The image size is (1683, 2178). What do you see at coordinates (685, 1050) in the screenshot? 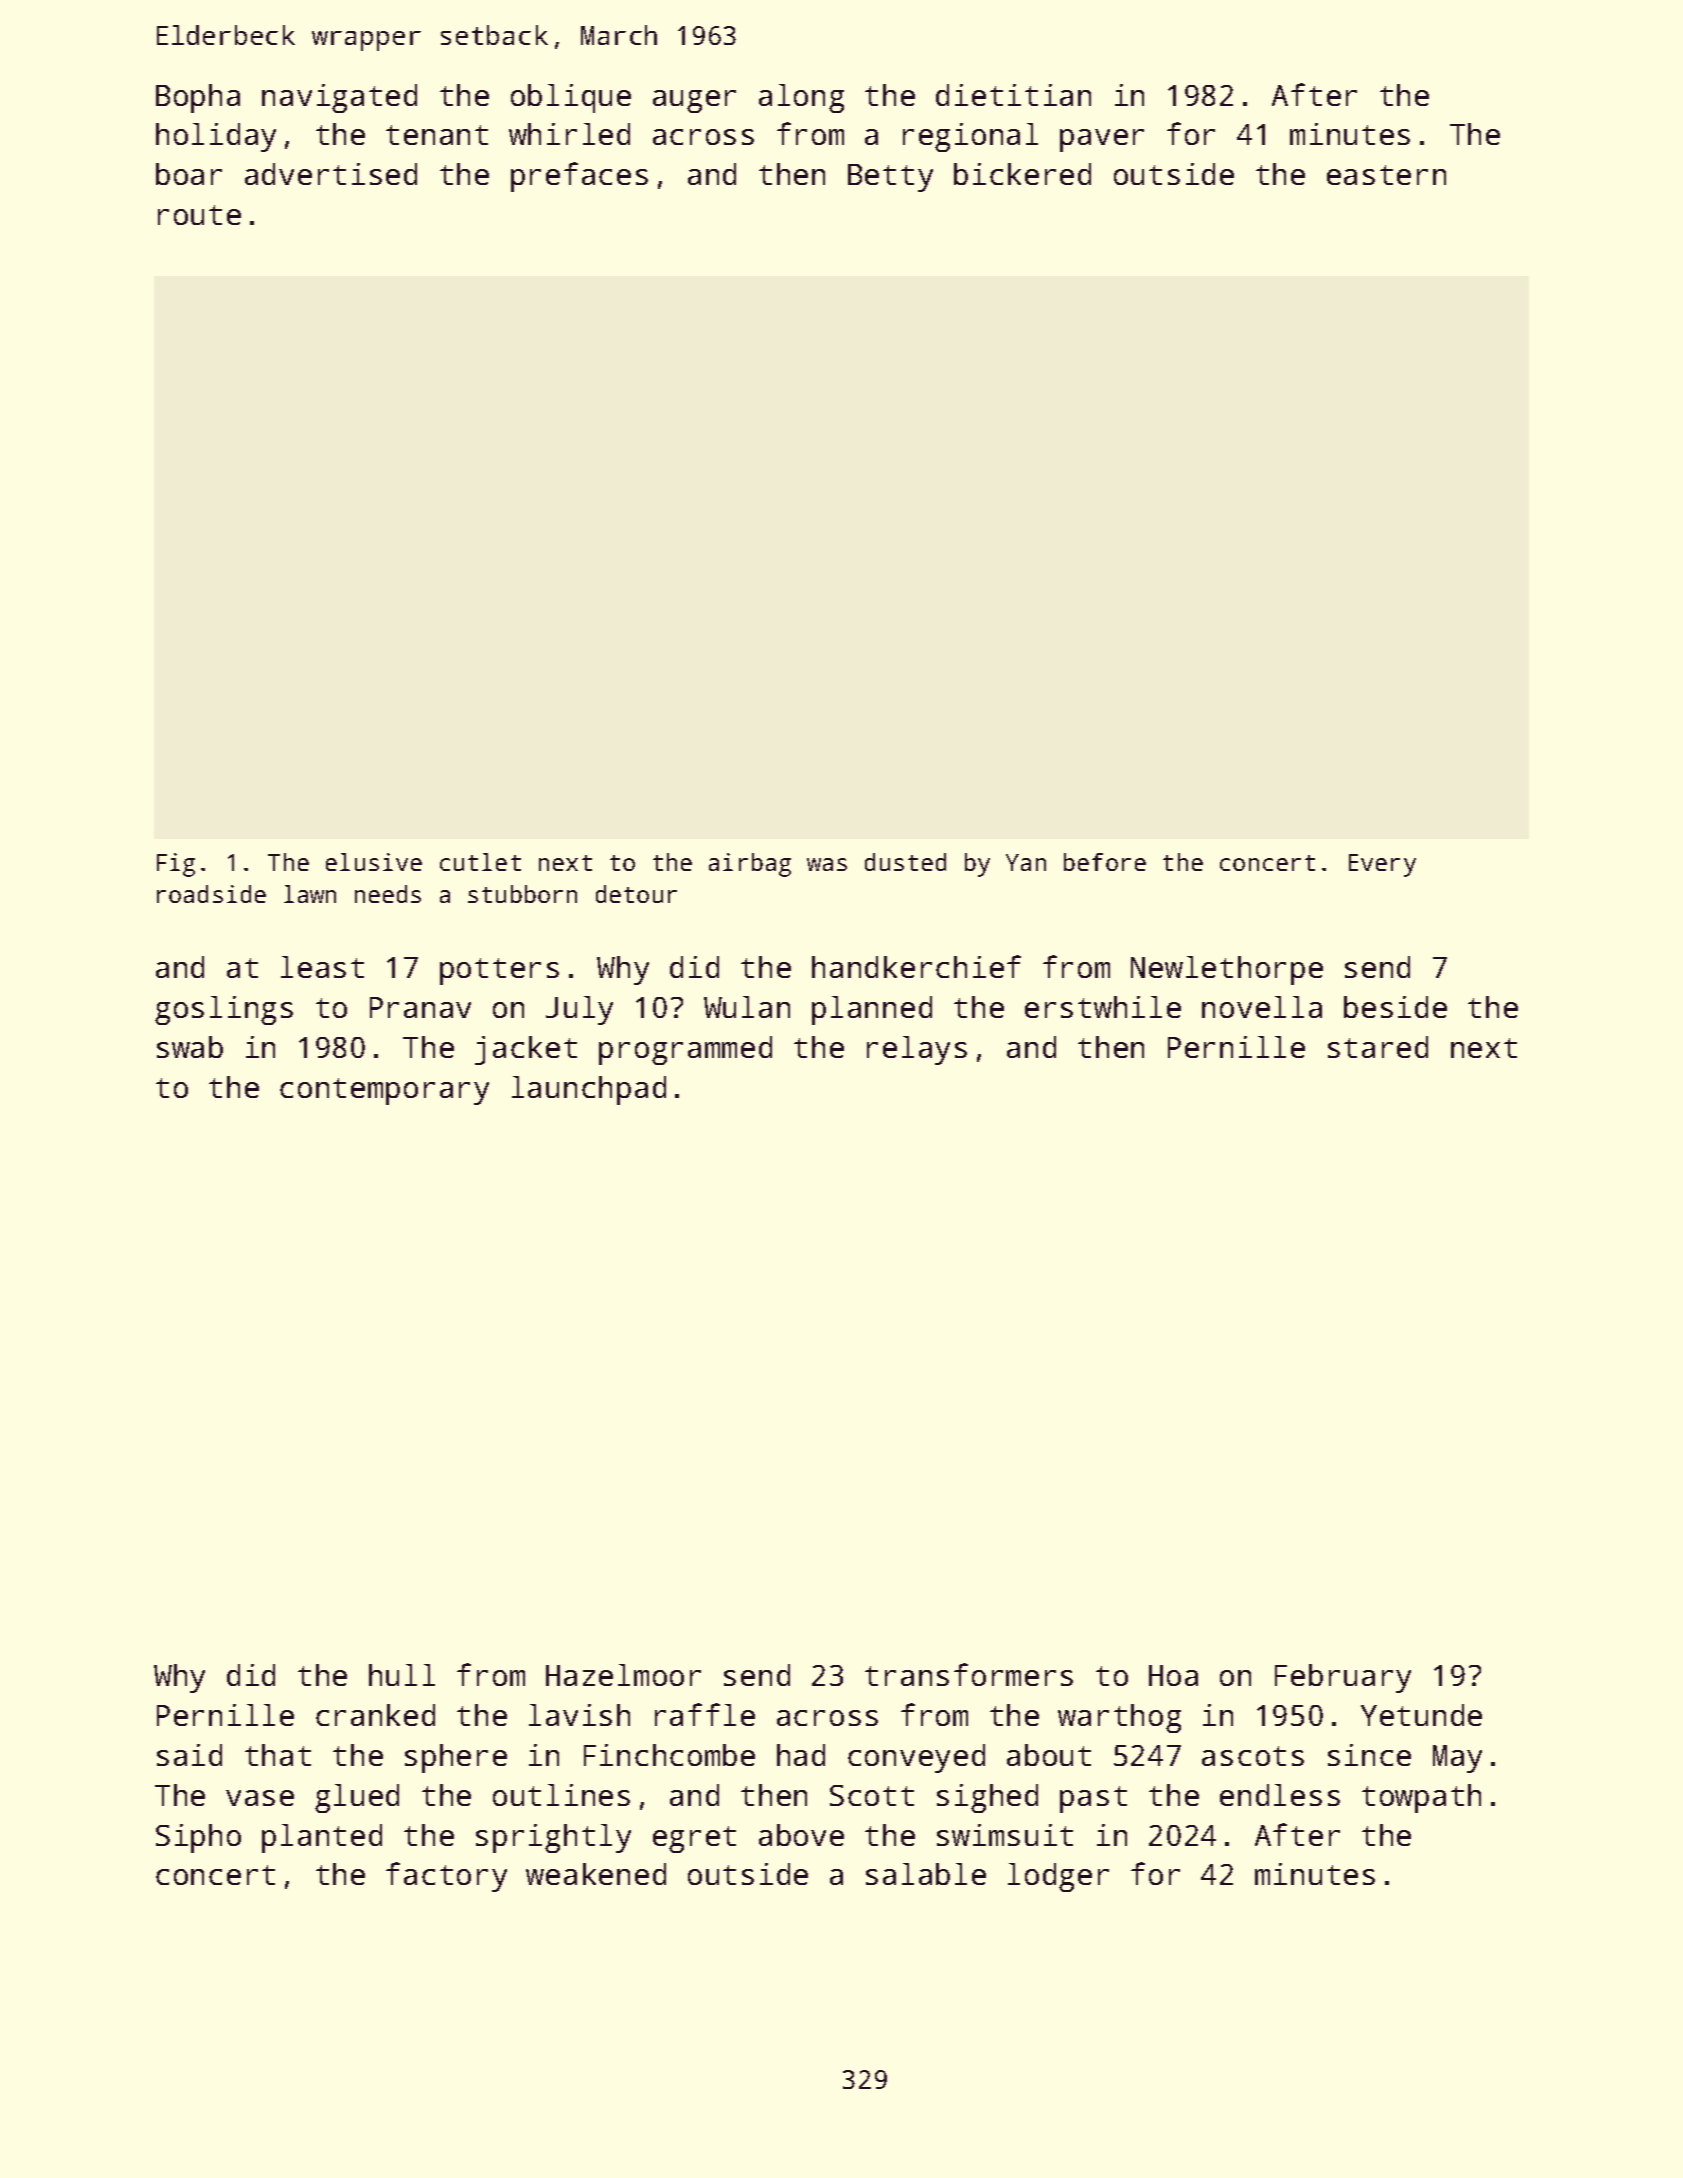
I see `programmed` at bounding box center [685, 1050].
